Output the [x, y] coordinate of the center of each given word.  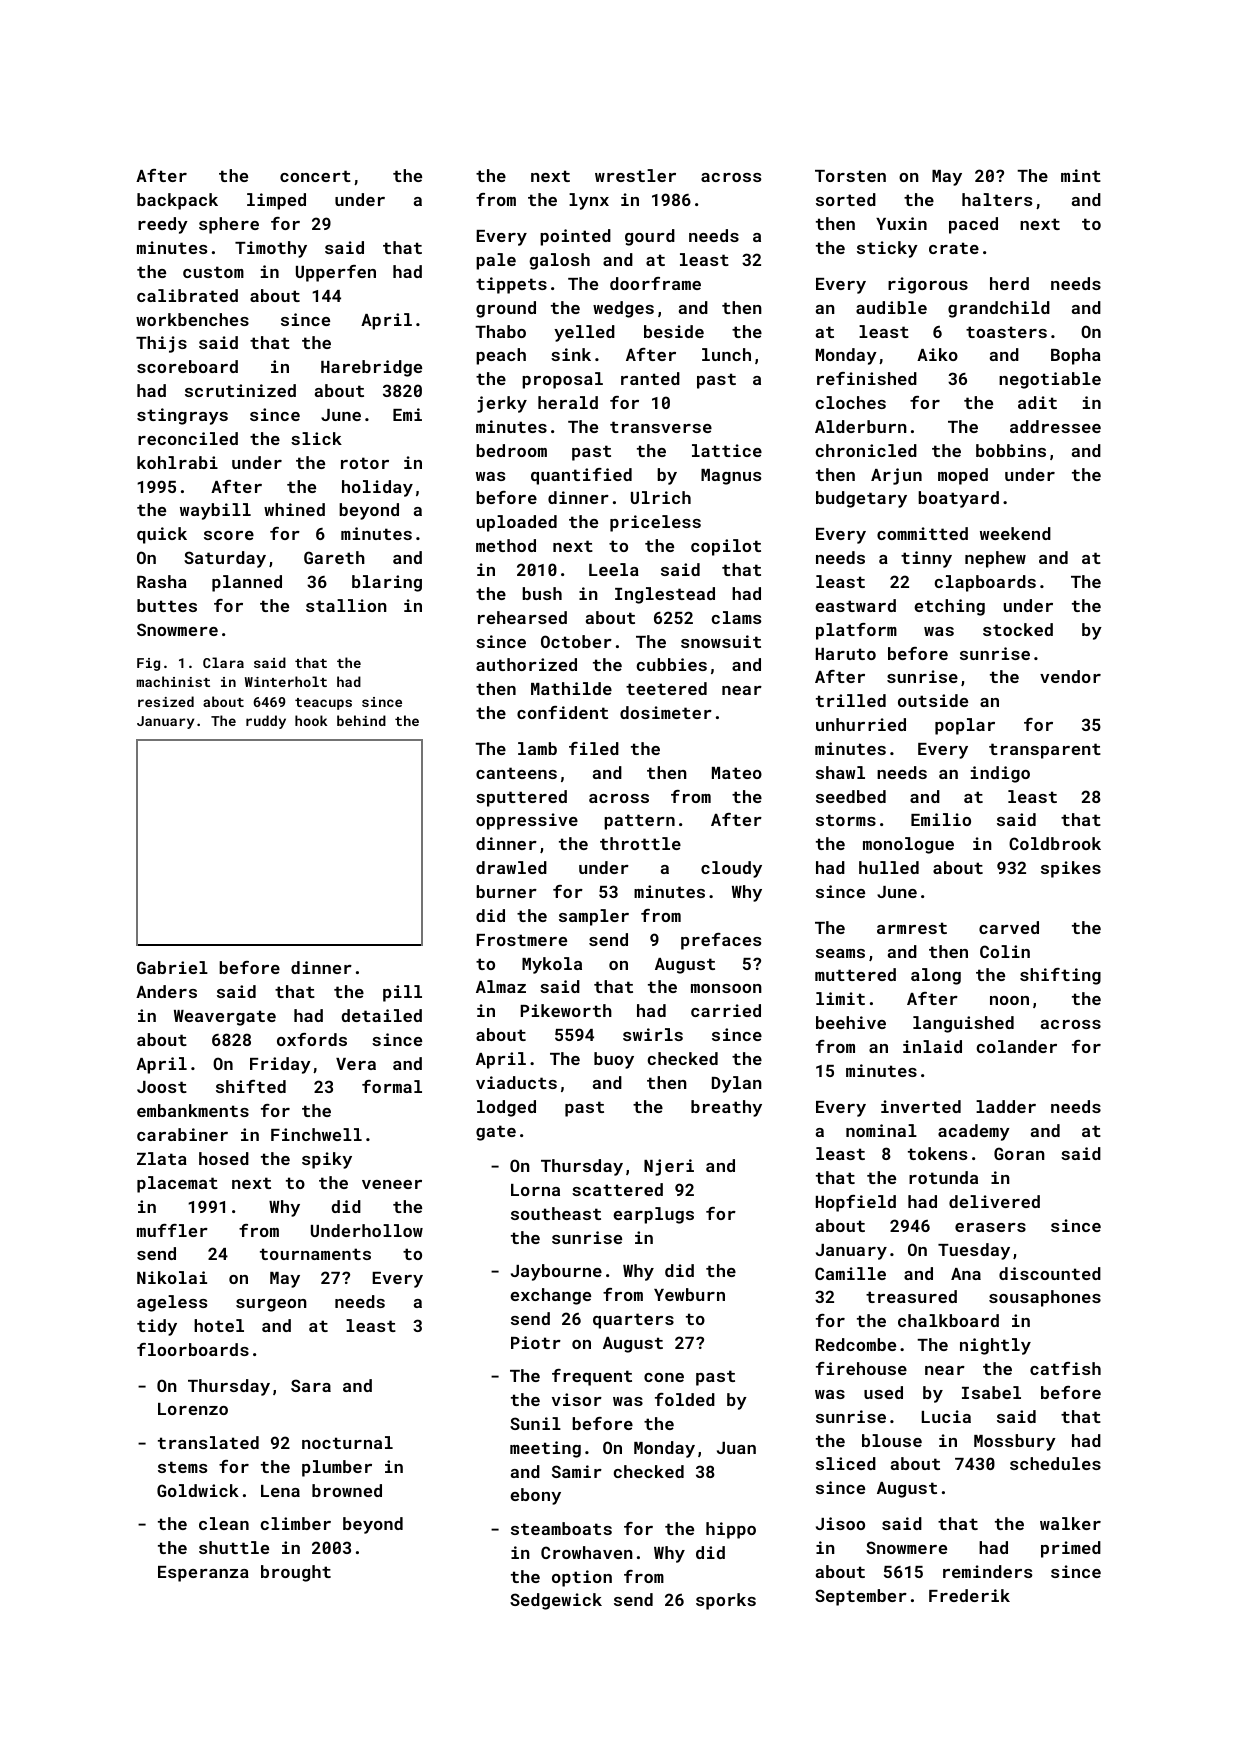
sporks [726, 1601]
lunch [726, 354]
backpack [177, 201]
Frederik [969, 1595]
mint [1081, 175]
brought [296, 1573]
